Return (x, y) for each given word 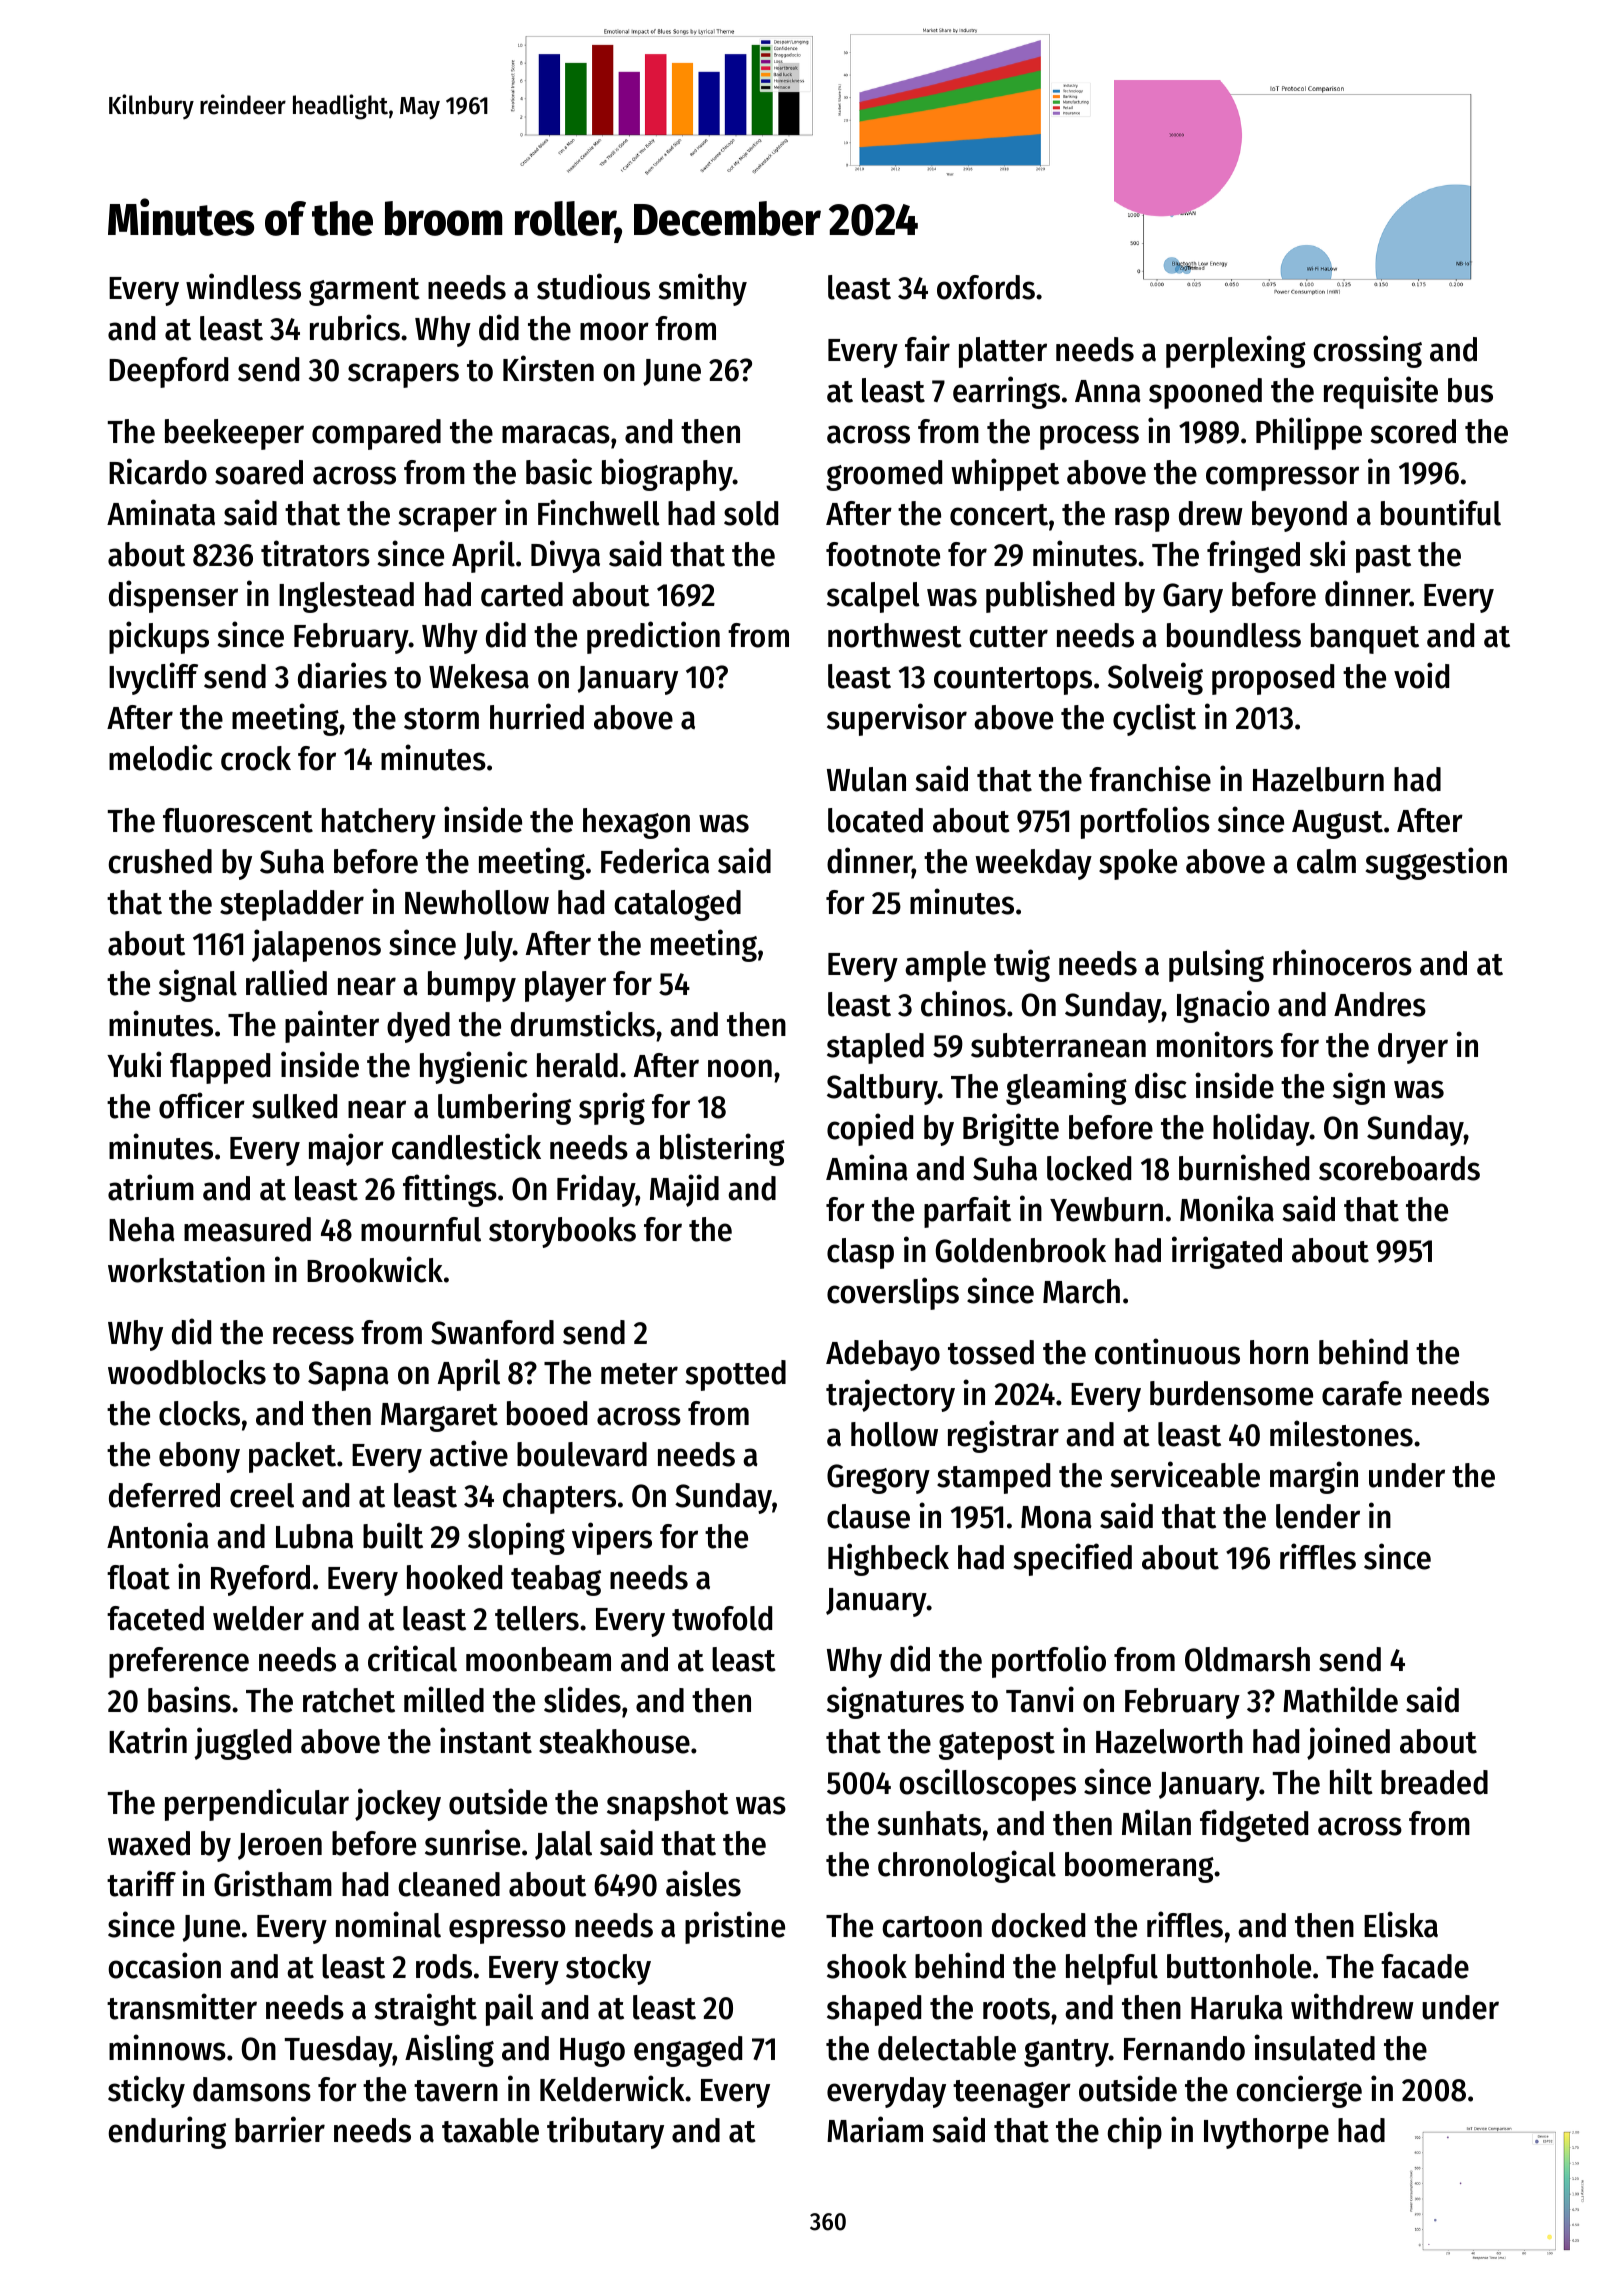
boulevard (582, 1454)
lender (1318, 1516)
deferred (164, 1495)
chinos (963, 1003)
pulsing (1216, 965)
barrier (280, 2129)
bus (1470, 390)
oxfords (986, 287)
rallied (286, 982)
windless (243, 286)
